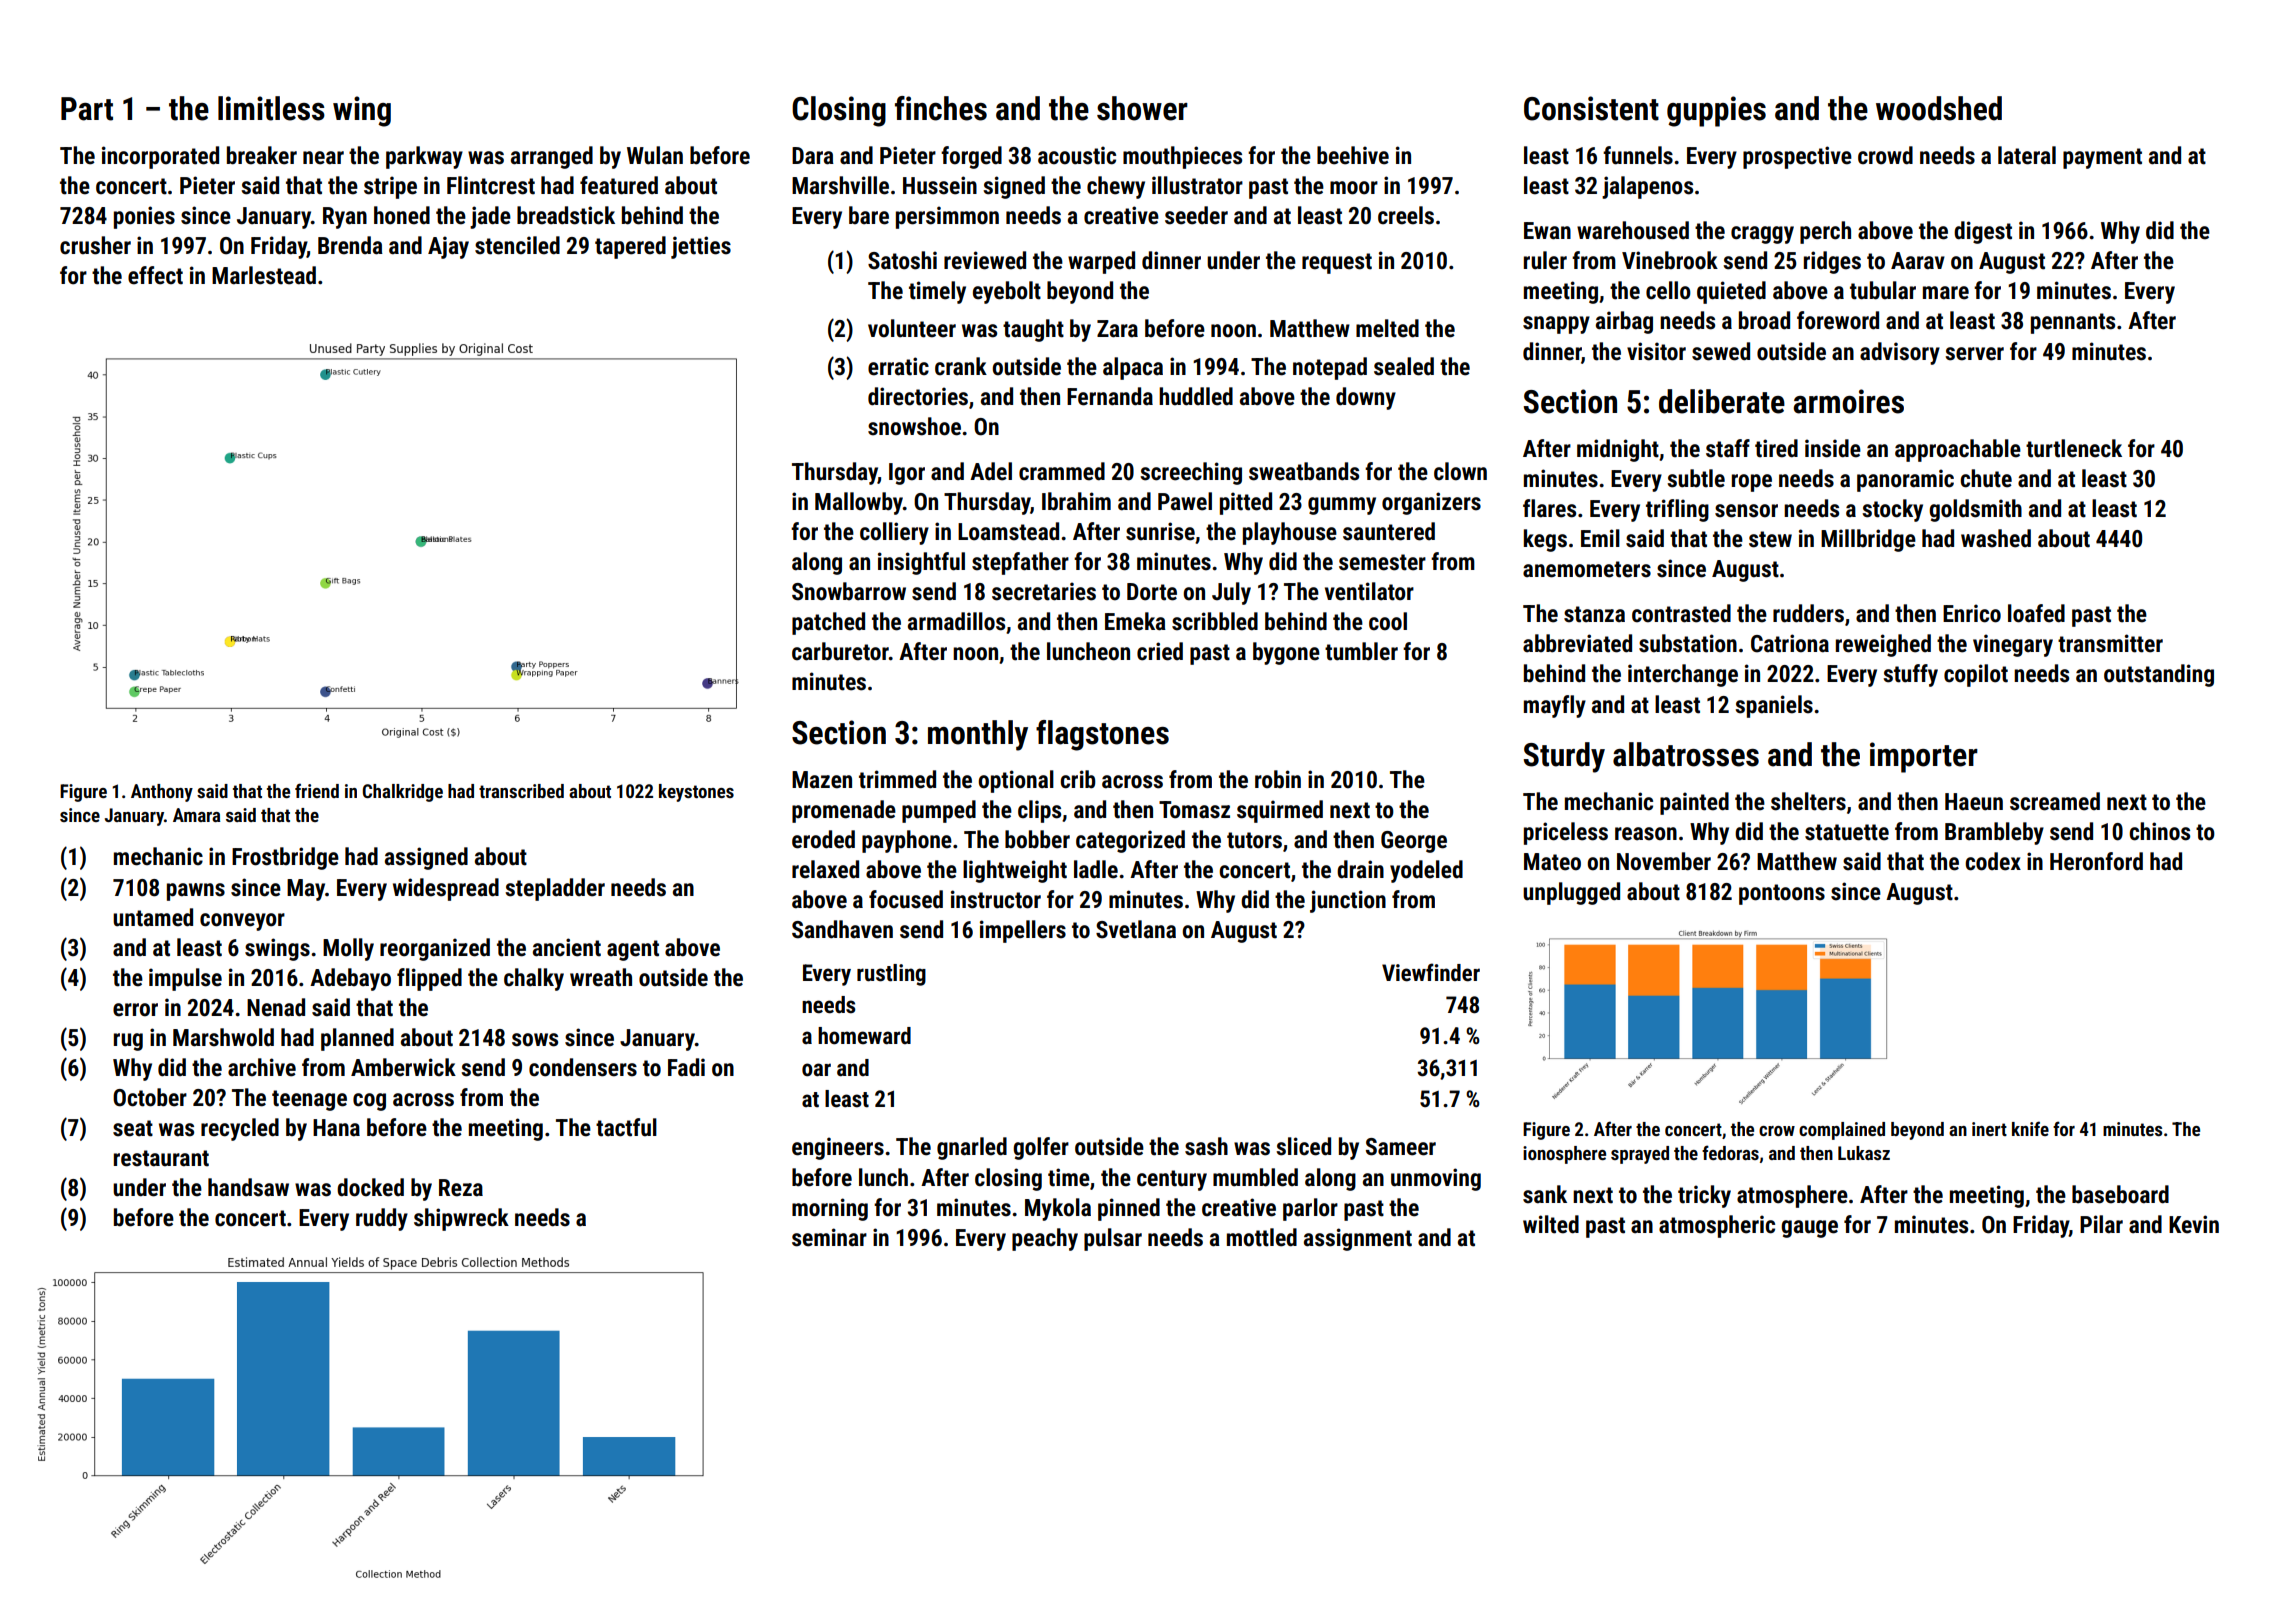  Describe the element at coordinates (849, 591) in the image. I see `Snowbarrow` at that location.
